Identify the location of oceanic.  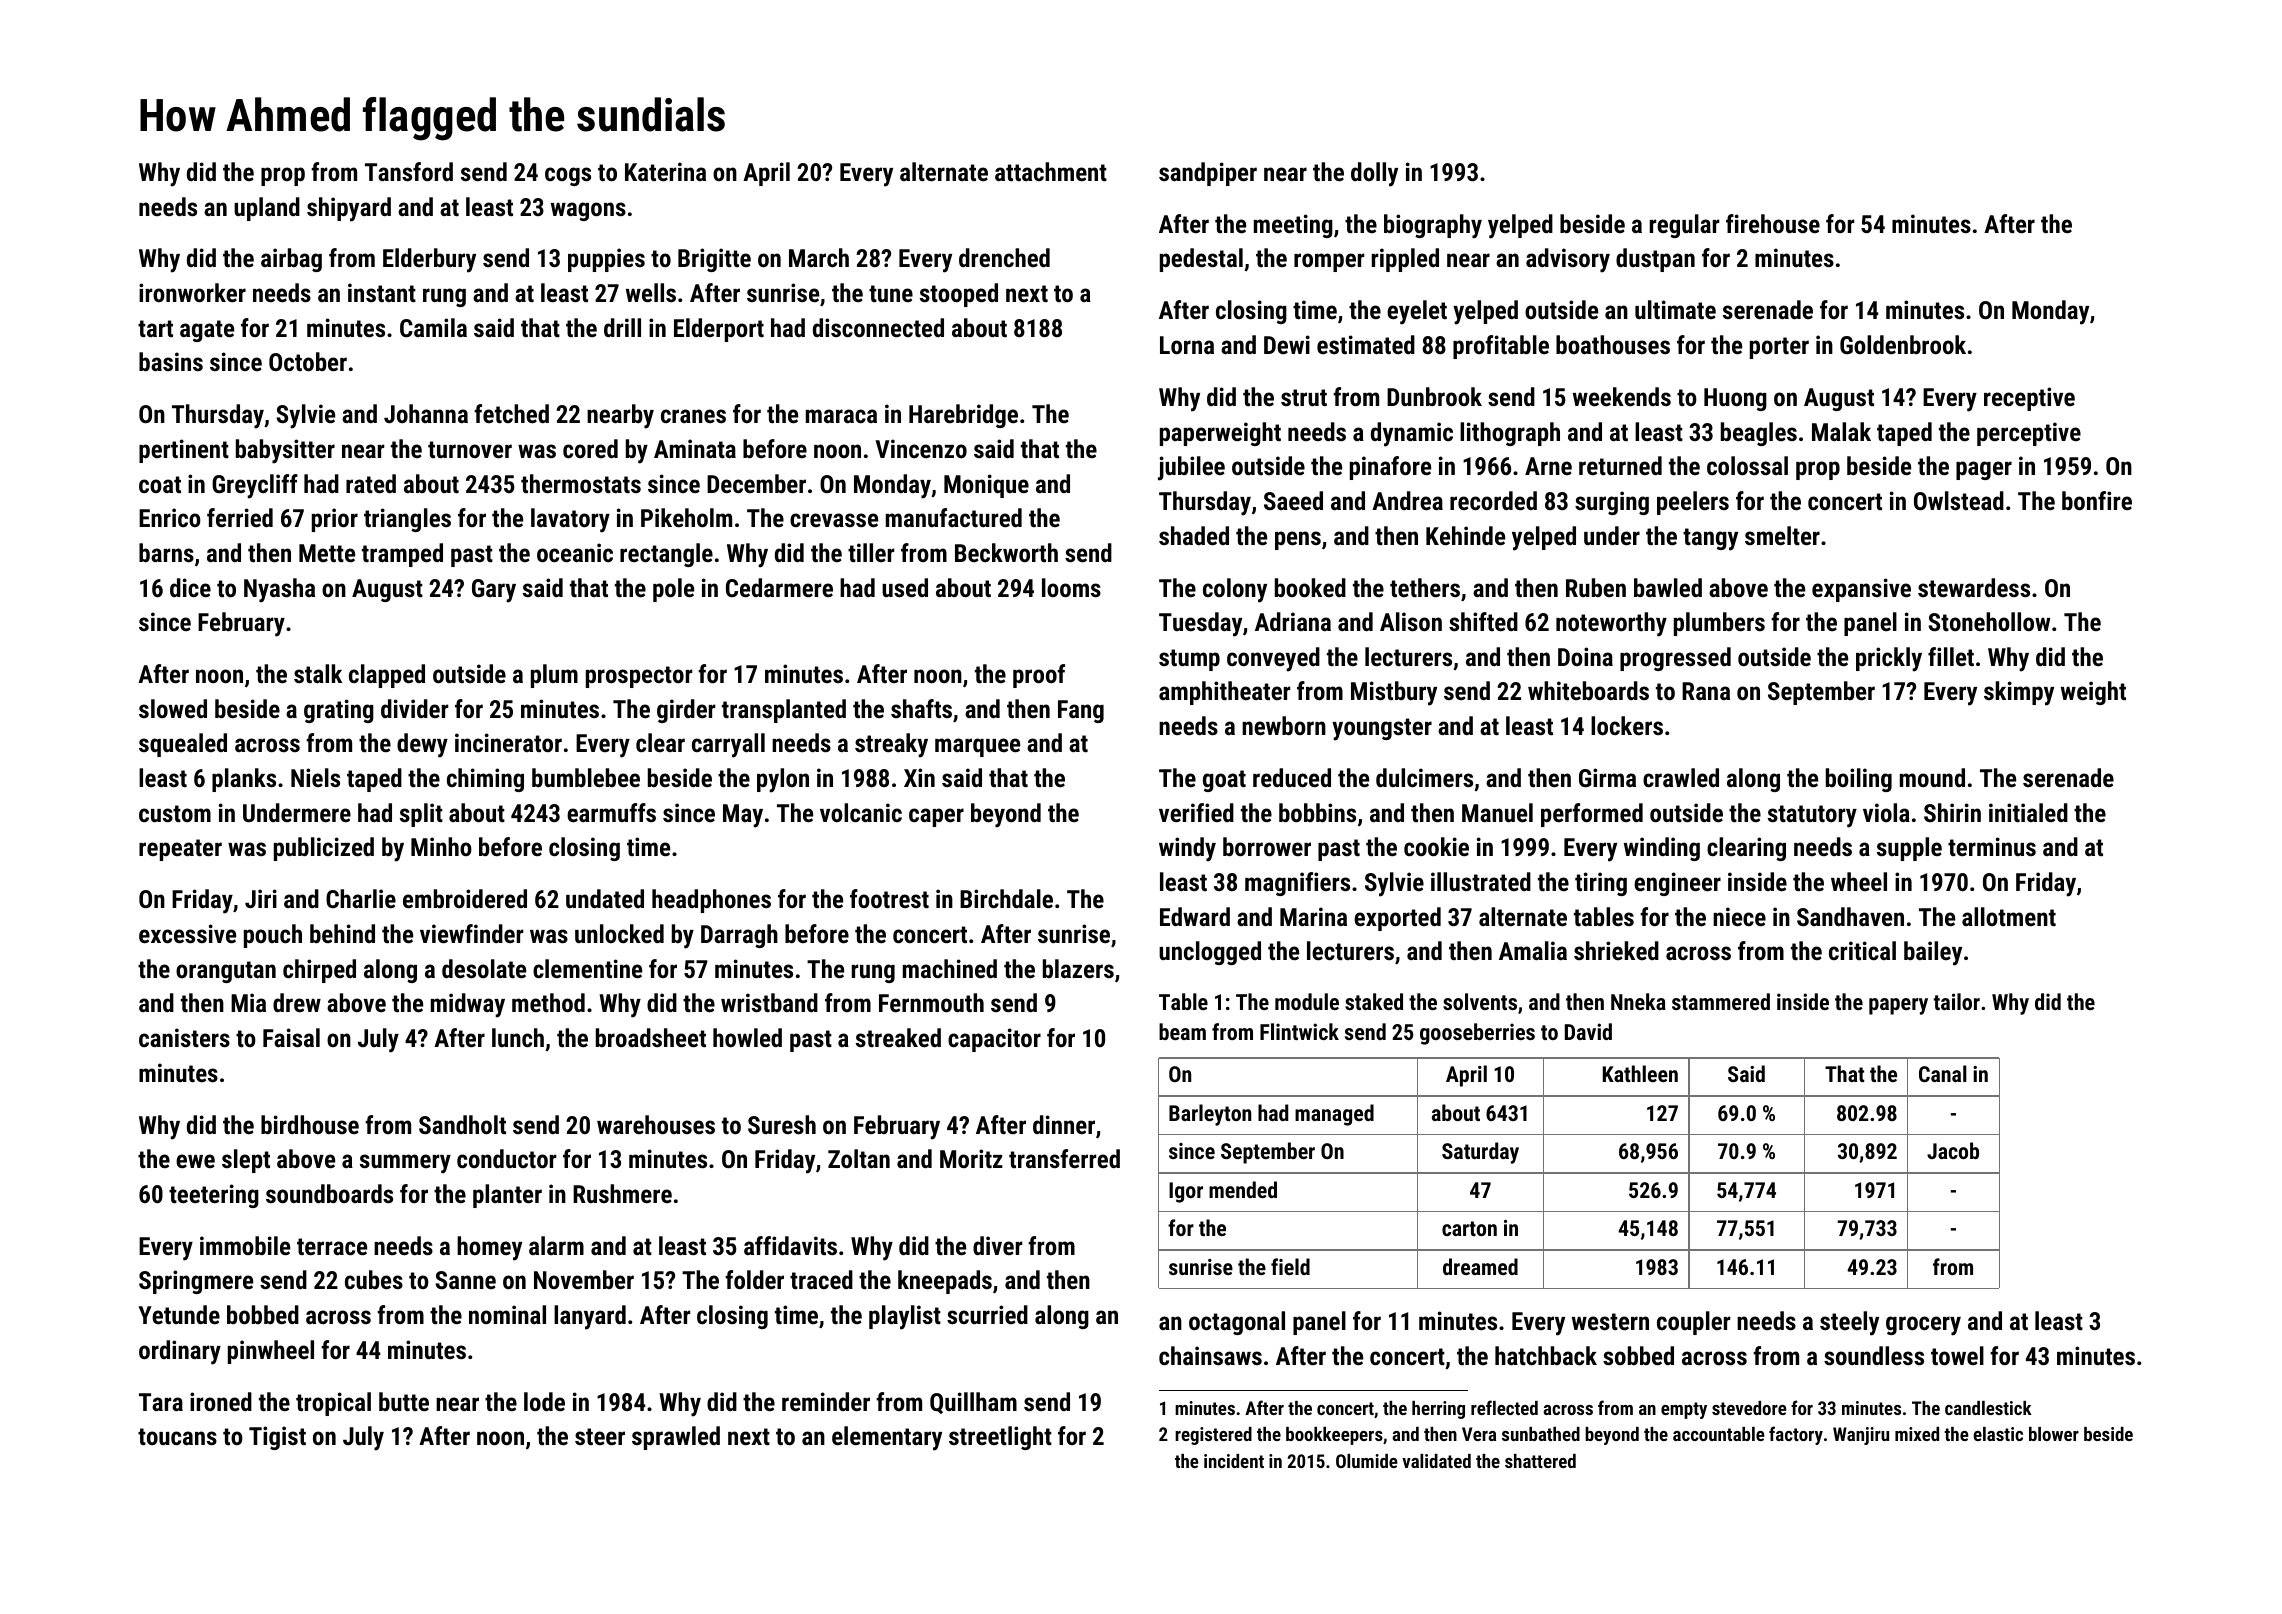
(575, 552).
